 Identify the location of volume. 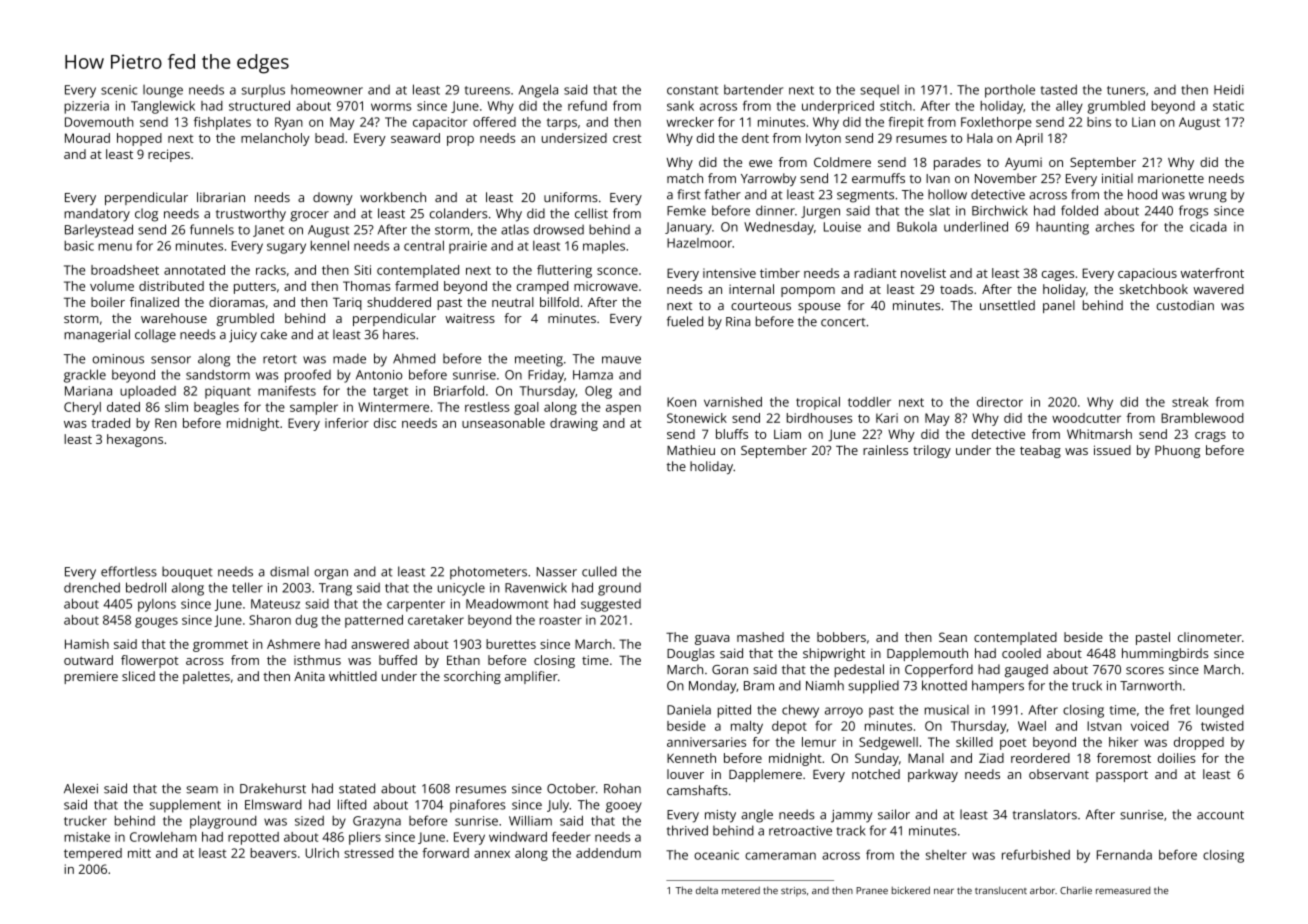
(112, 286).
